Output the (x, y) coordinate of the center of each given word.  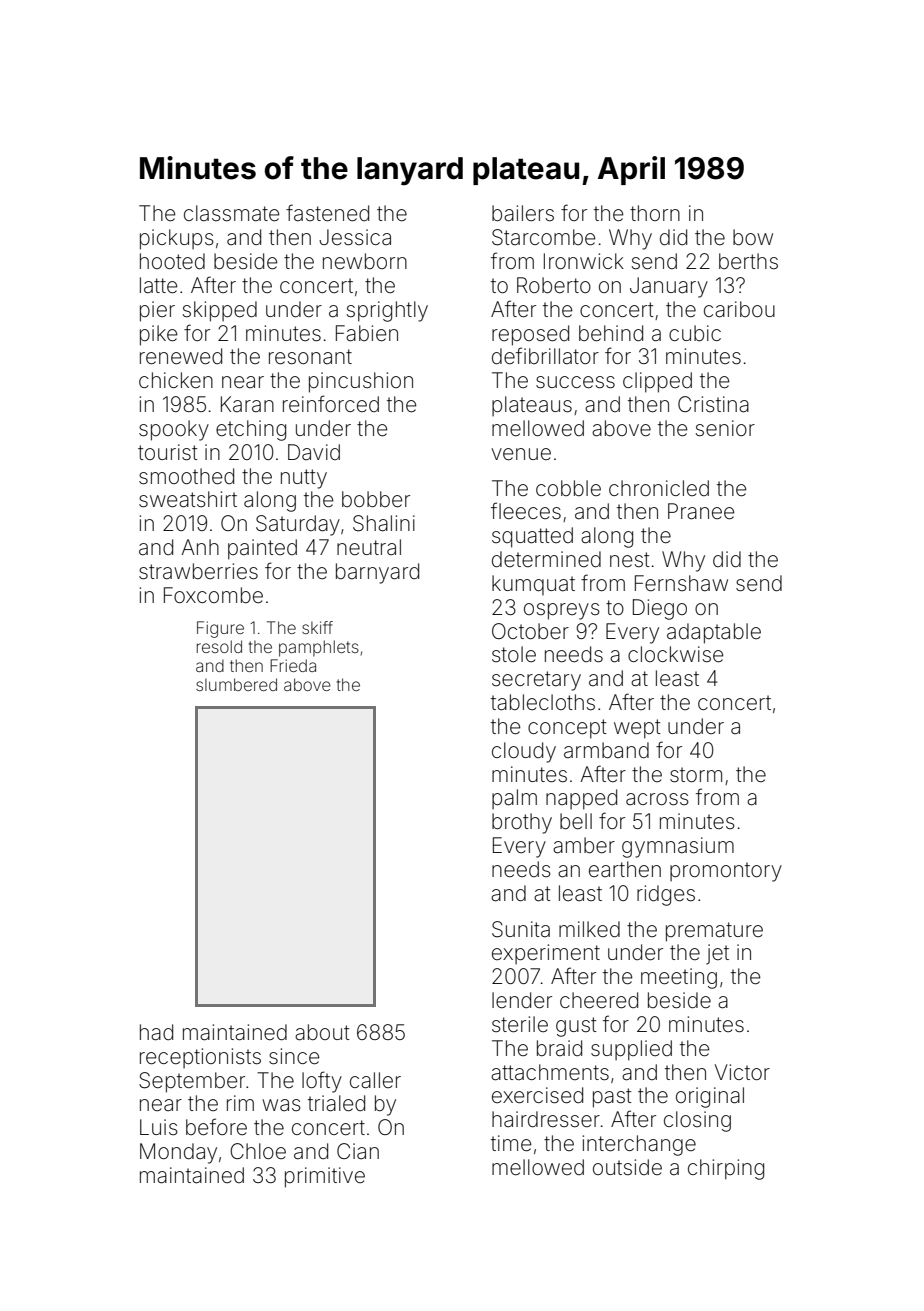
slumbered (236, 684)
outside (627, 1167)
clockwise (676, 654)
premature (714, 932)
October (530, 631)
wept (637, 729)
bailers (523, 213)
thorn (655, 213)
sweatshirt (188, 499)
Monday (178, 1153)
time (511, 1143)
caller (375, 1080)
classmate (232, 213)
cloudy (524, 752)
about (322, 1032)
